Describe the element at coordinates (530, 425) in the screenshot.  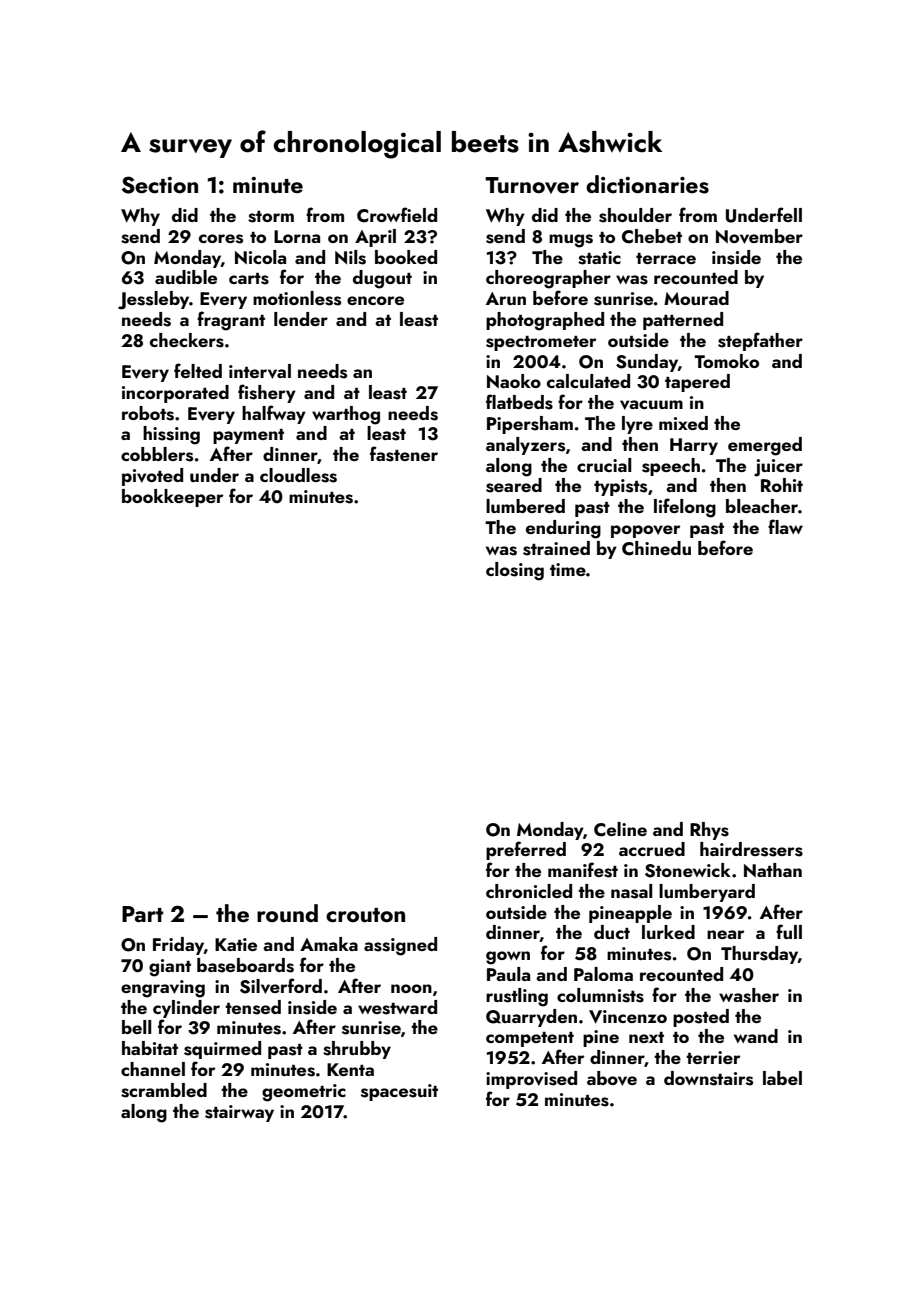
I see `Pipersham` at that location.
